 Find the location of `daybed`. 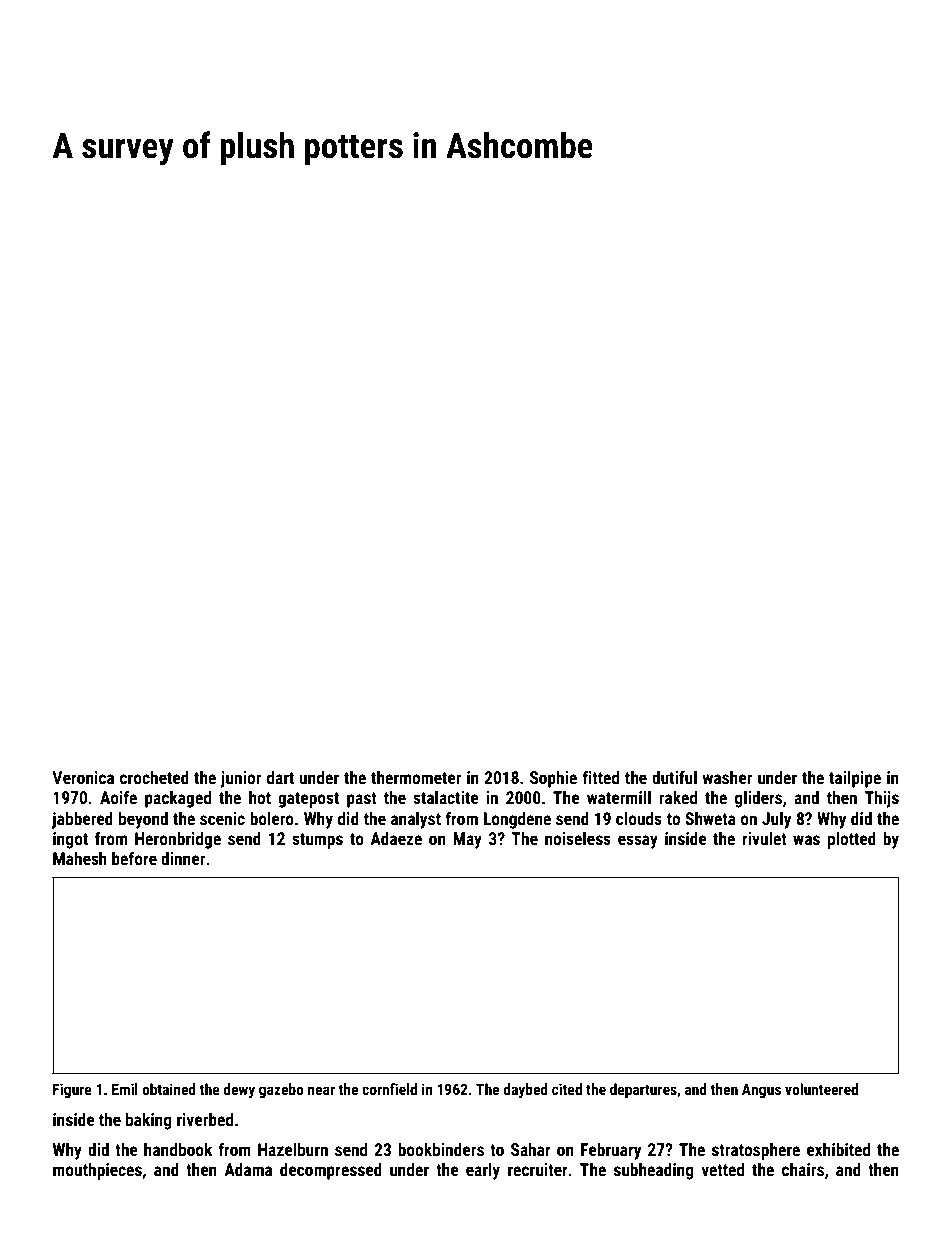

daybed is located at coordinates (526, 1090).
